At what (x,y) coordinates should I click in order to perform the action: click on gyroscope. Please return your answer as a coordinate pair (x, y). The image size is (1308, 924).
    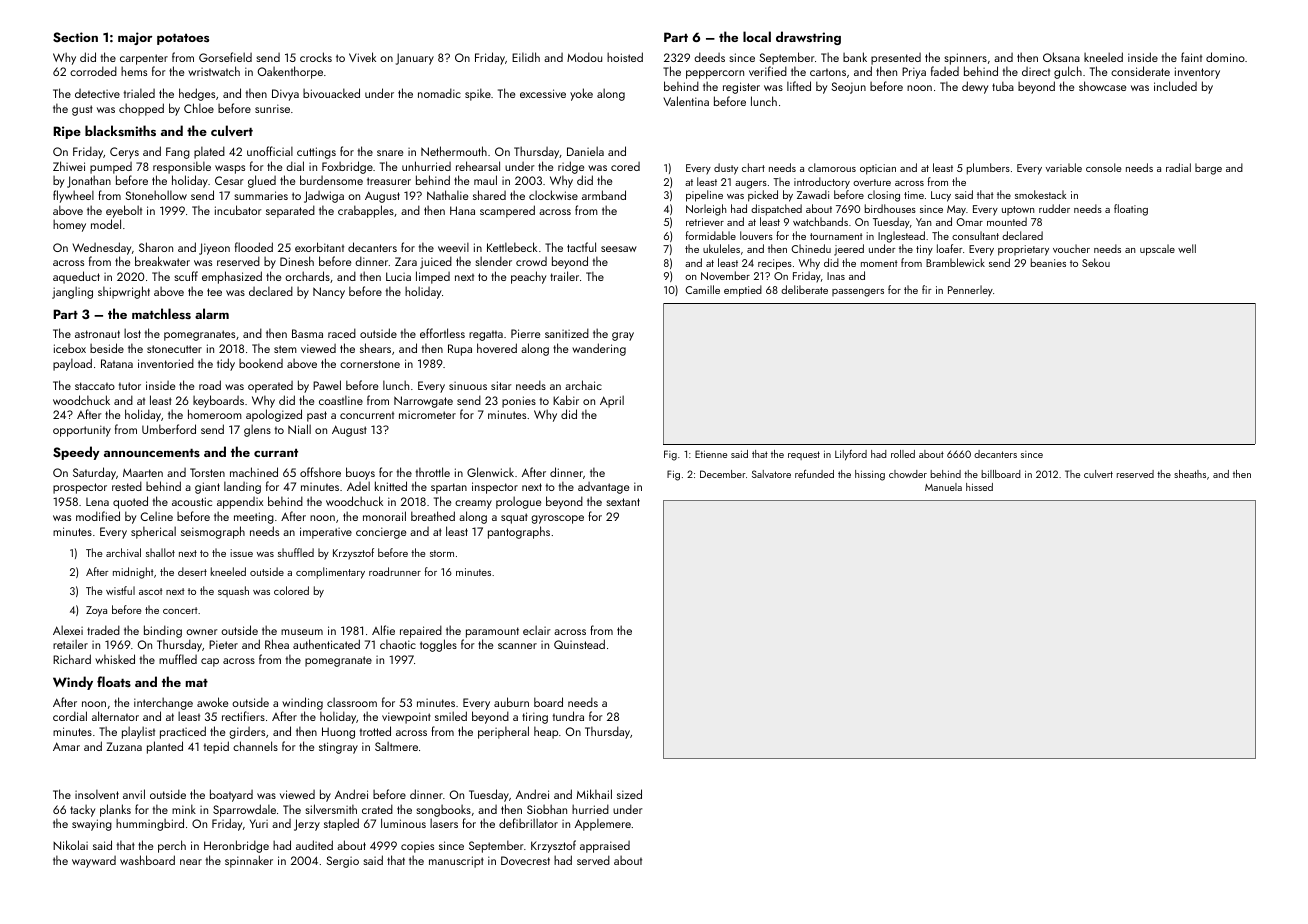
    Looking at the image, I should click on (557, 519).
